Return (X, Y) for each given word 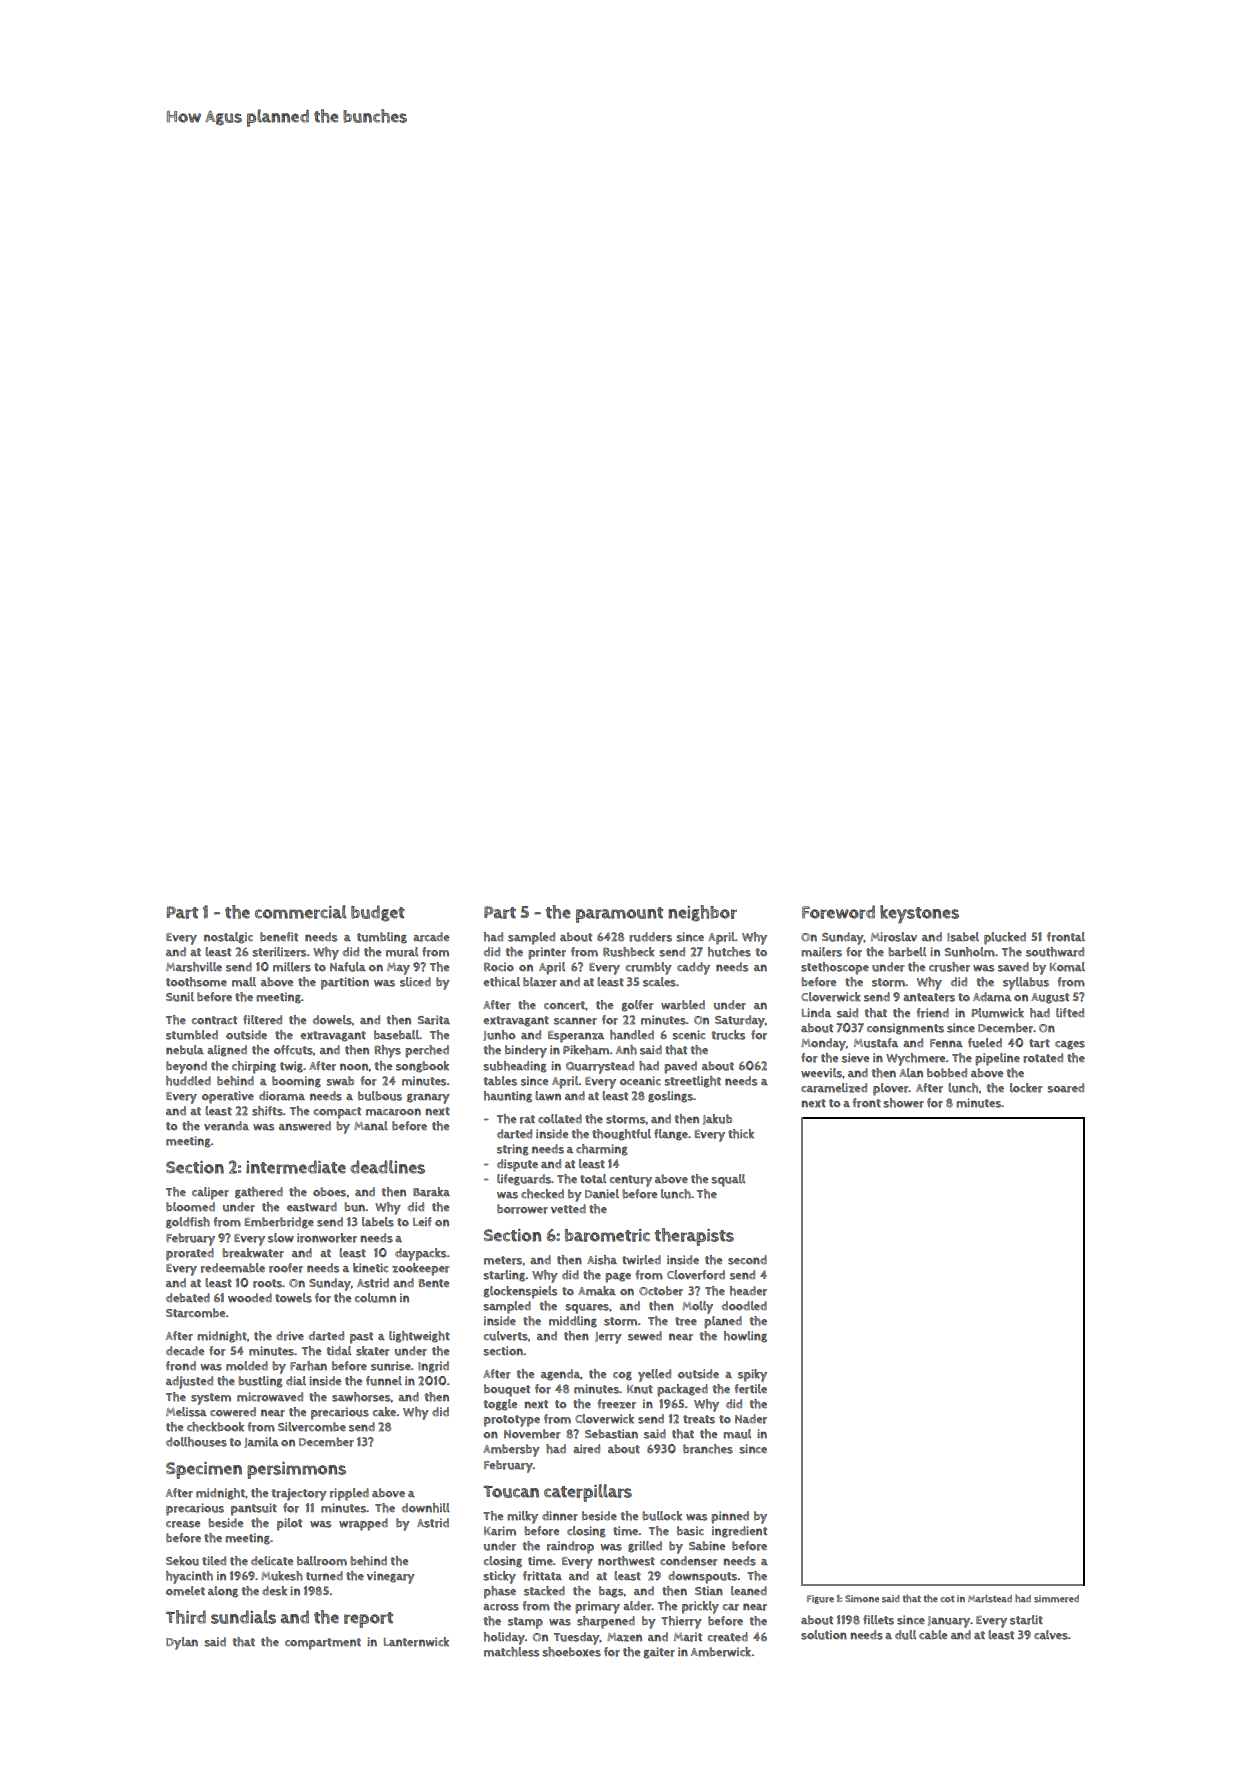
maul (737, 1434)
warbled (683, 1005)
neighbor (702, 913)
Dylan (182, 1643)
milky (522, 1517)
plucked (1005, 938)
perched (427, 1051)
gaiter (659, 1653)
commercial (301, 912)
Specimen (204, 1470)
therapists (694, 1237)
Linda (816, 1012)
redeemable (233, 1268)
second (747, 1260)
